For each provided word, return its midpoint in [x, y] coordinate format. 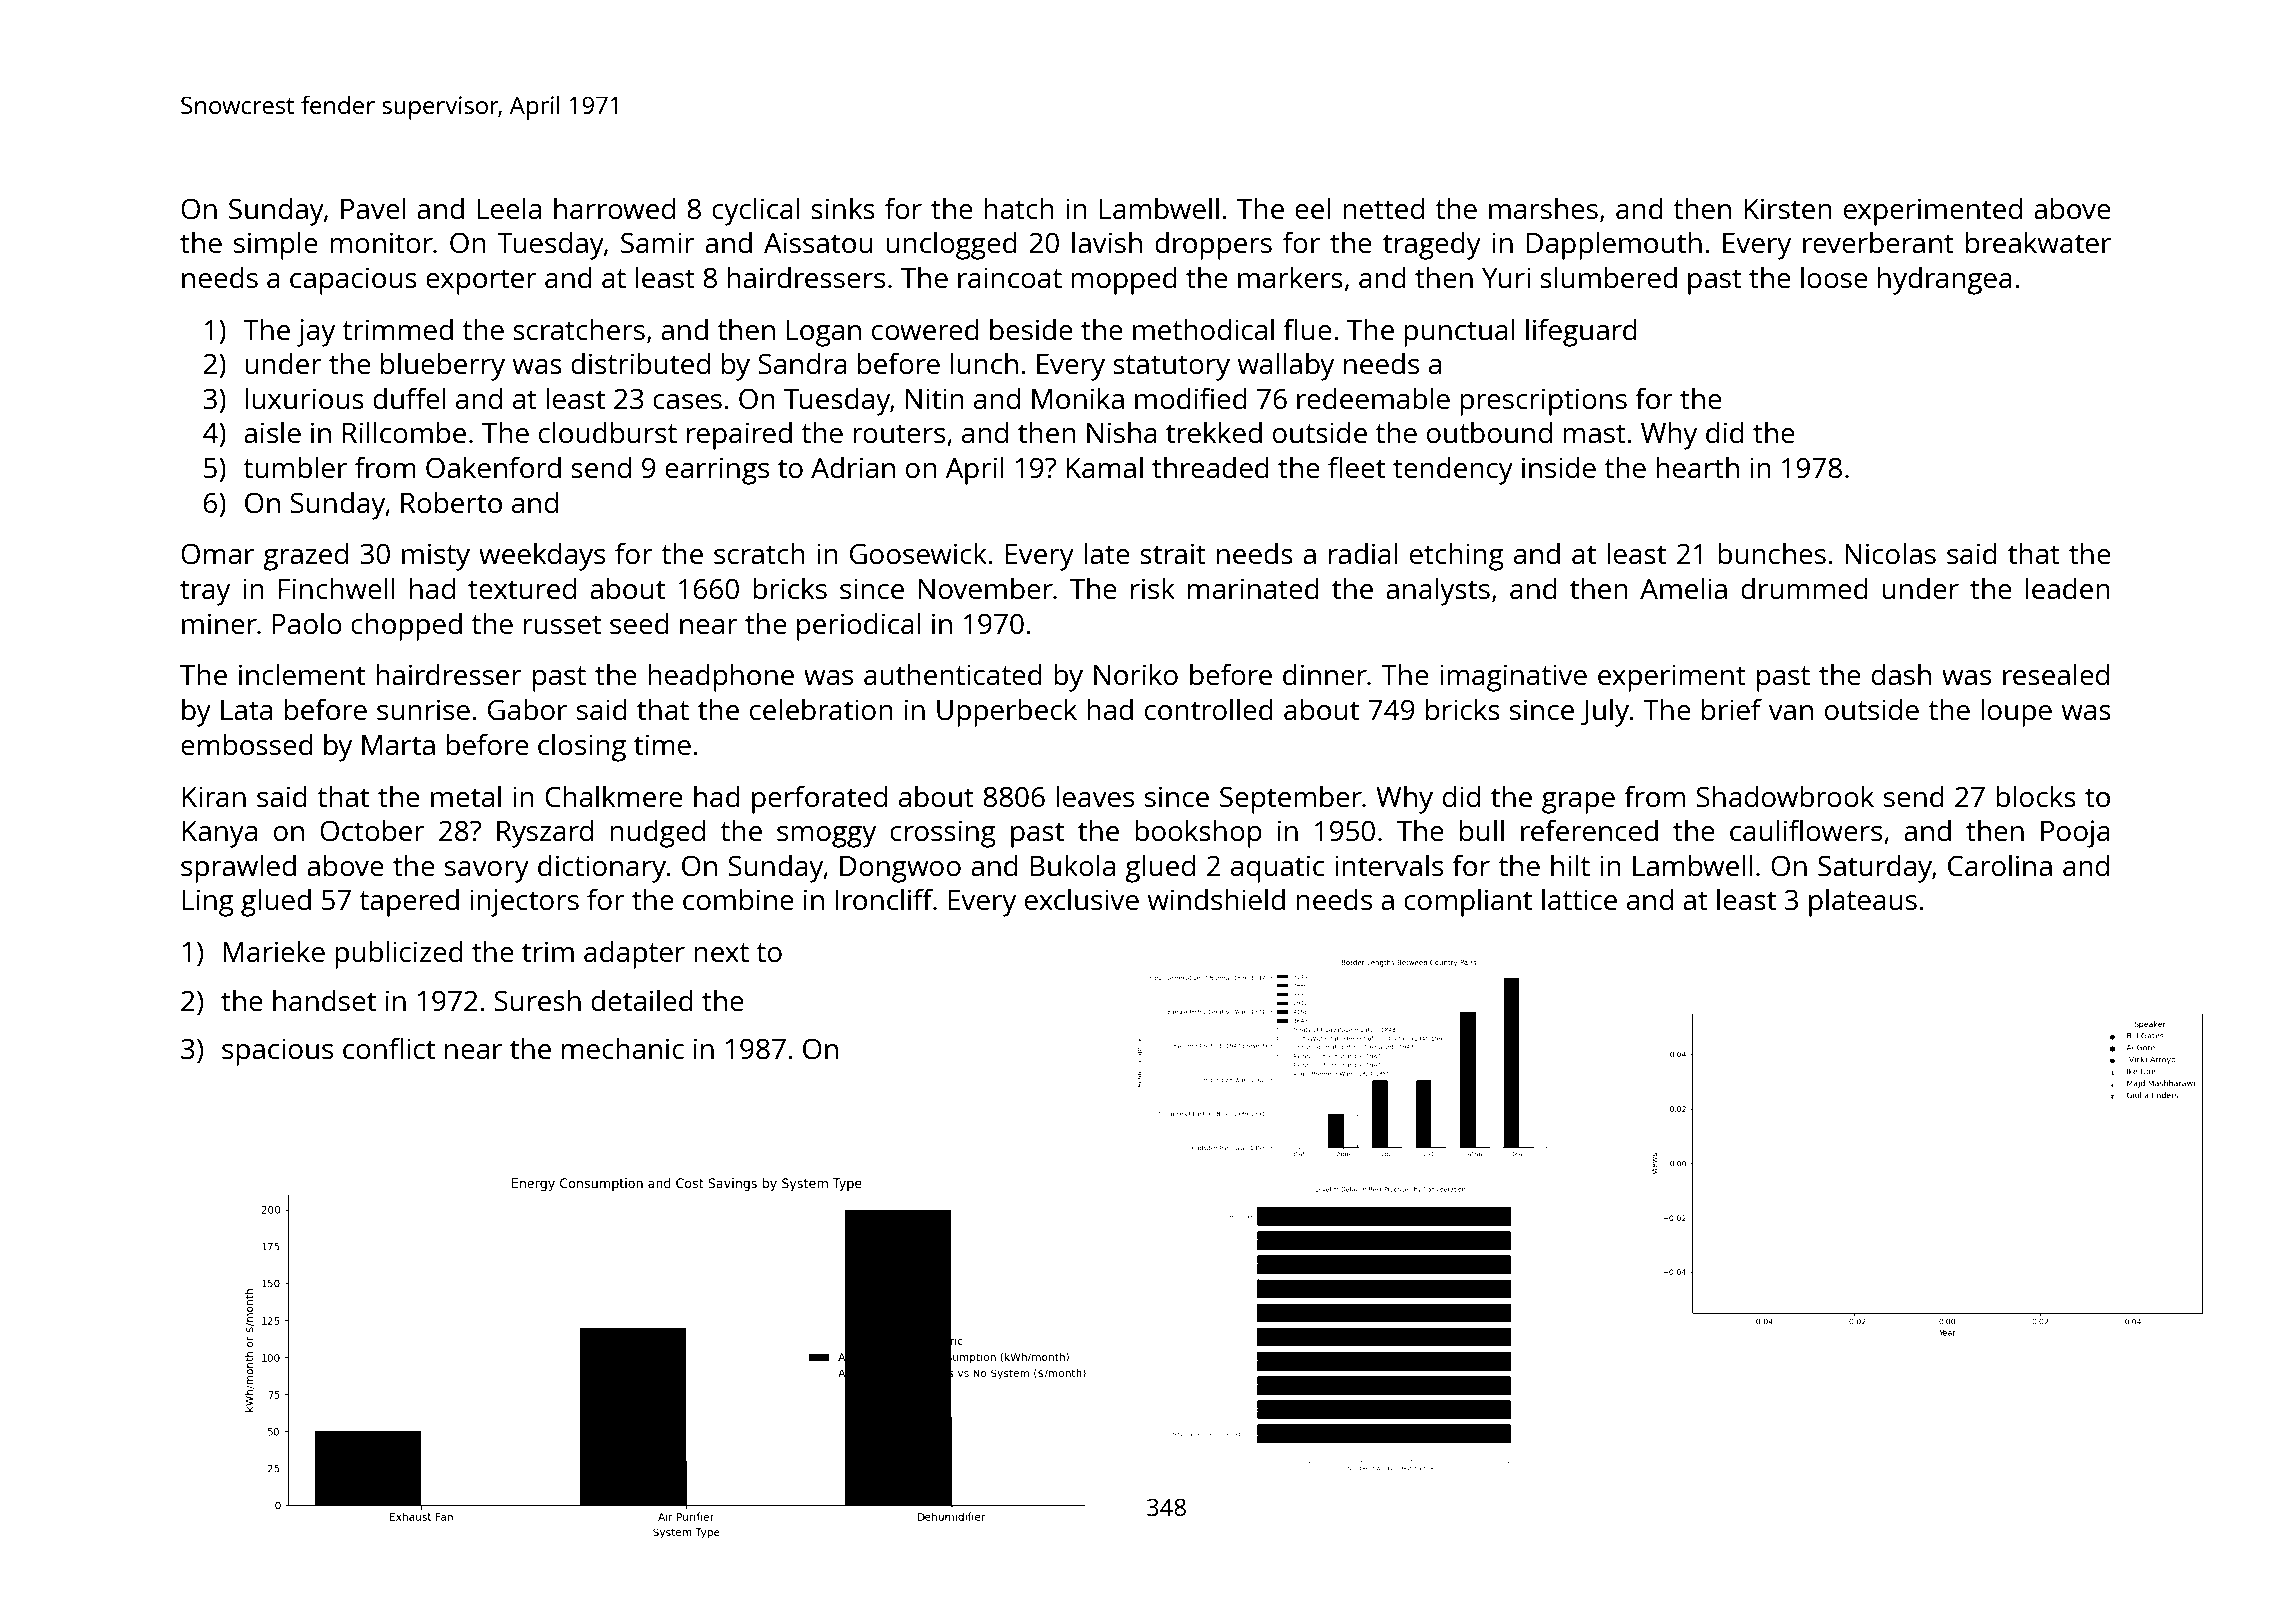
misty [436, 557]
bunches [1772, 553]
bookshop [1198, 833]
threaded [1210, 467]
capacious [353, 281]
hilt [1570, 865]
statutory [1171, 368]
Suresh [537, 1000]
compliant [1468, 902]
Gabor [527, 709]
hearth [1697, 467]
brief [1732, 709]
